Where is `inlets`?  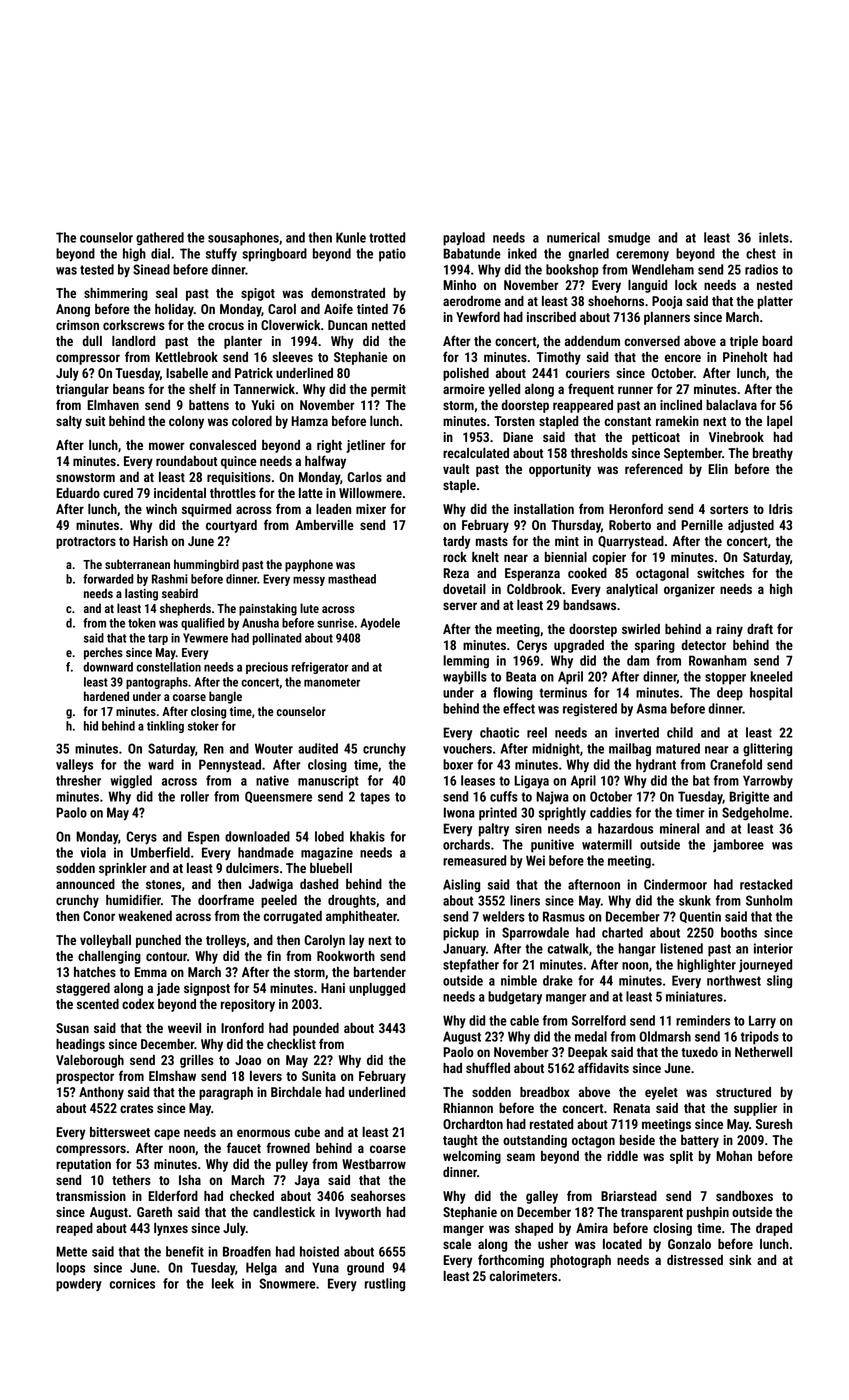
inlets is located at coordinates (774, 237).
